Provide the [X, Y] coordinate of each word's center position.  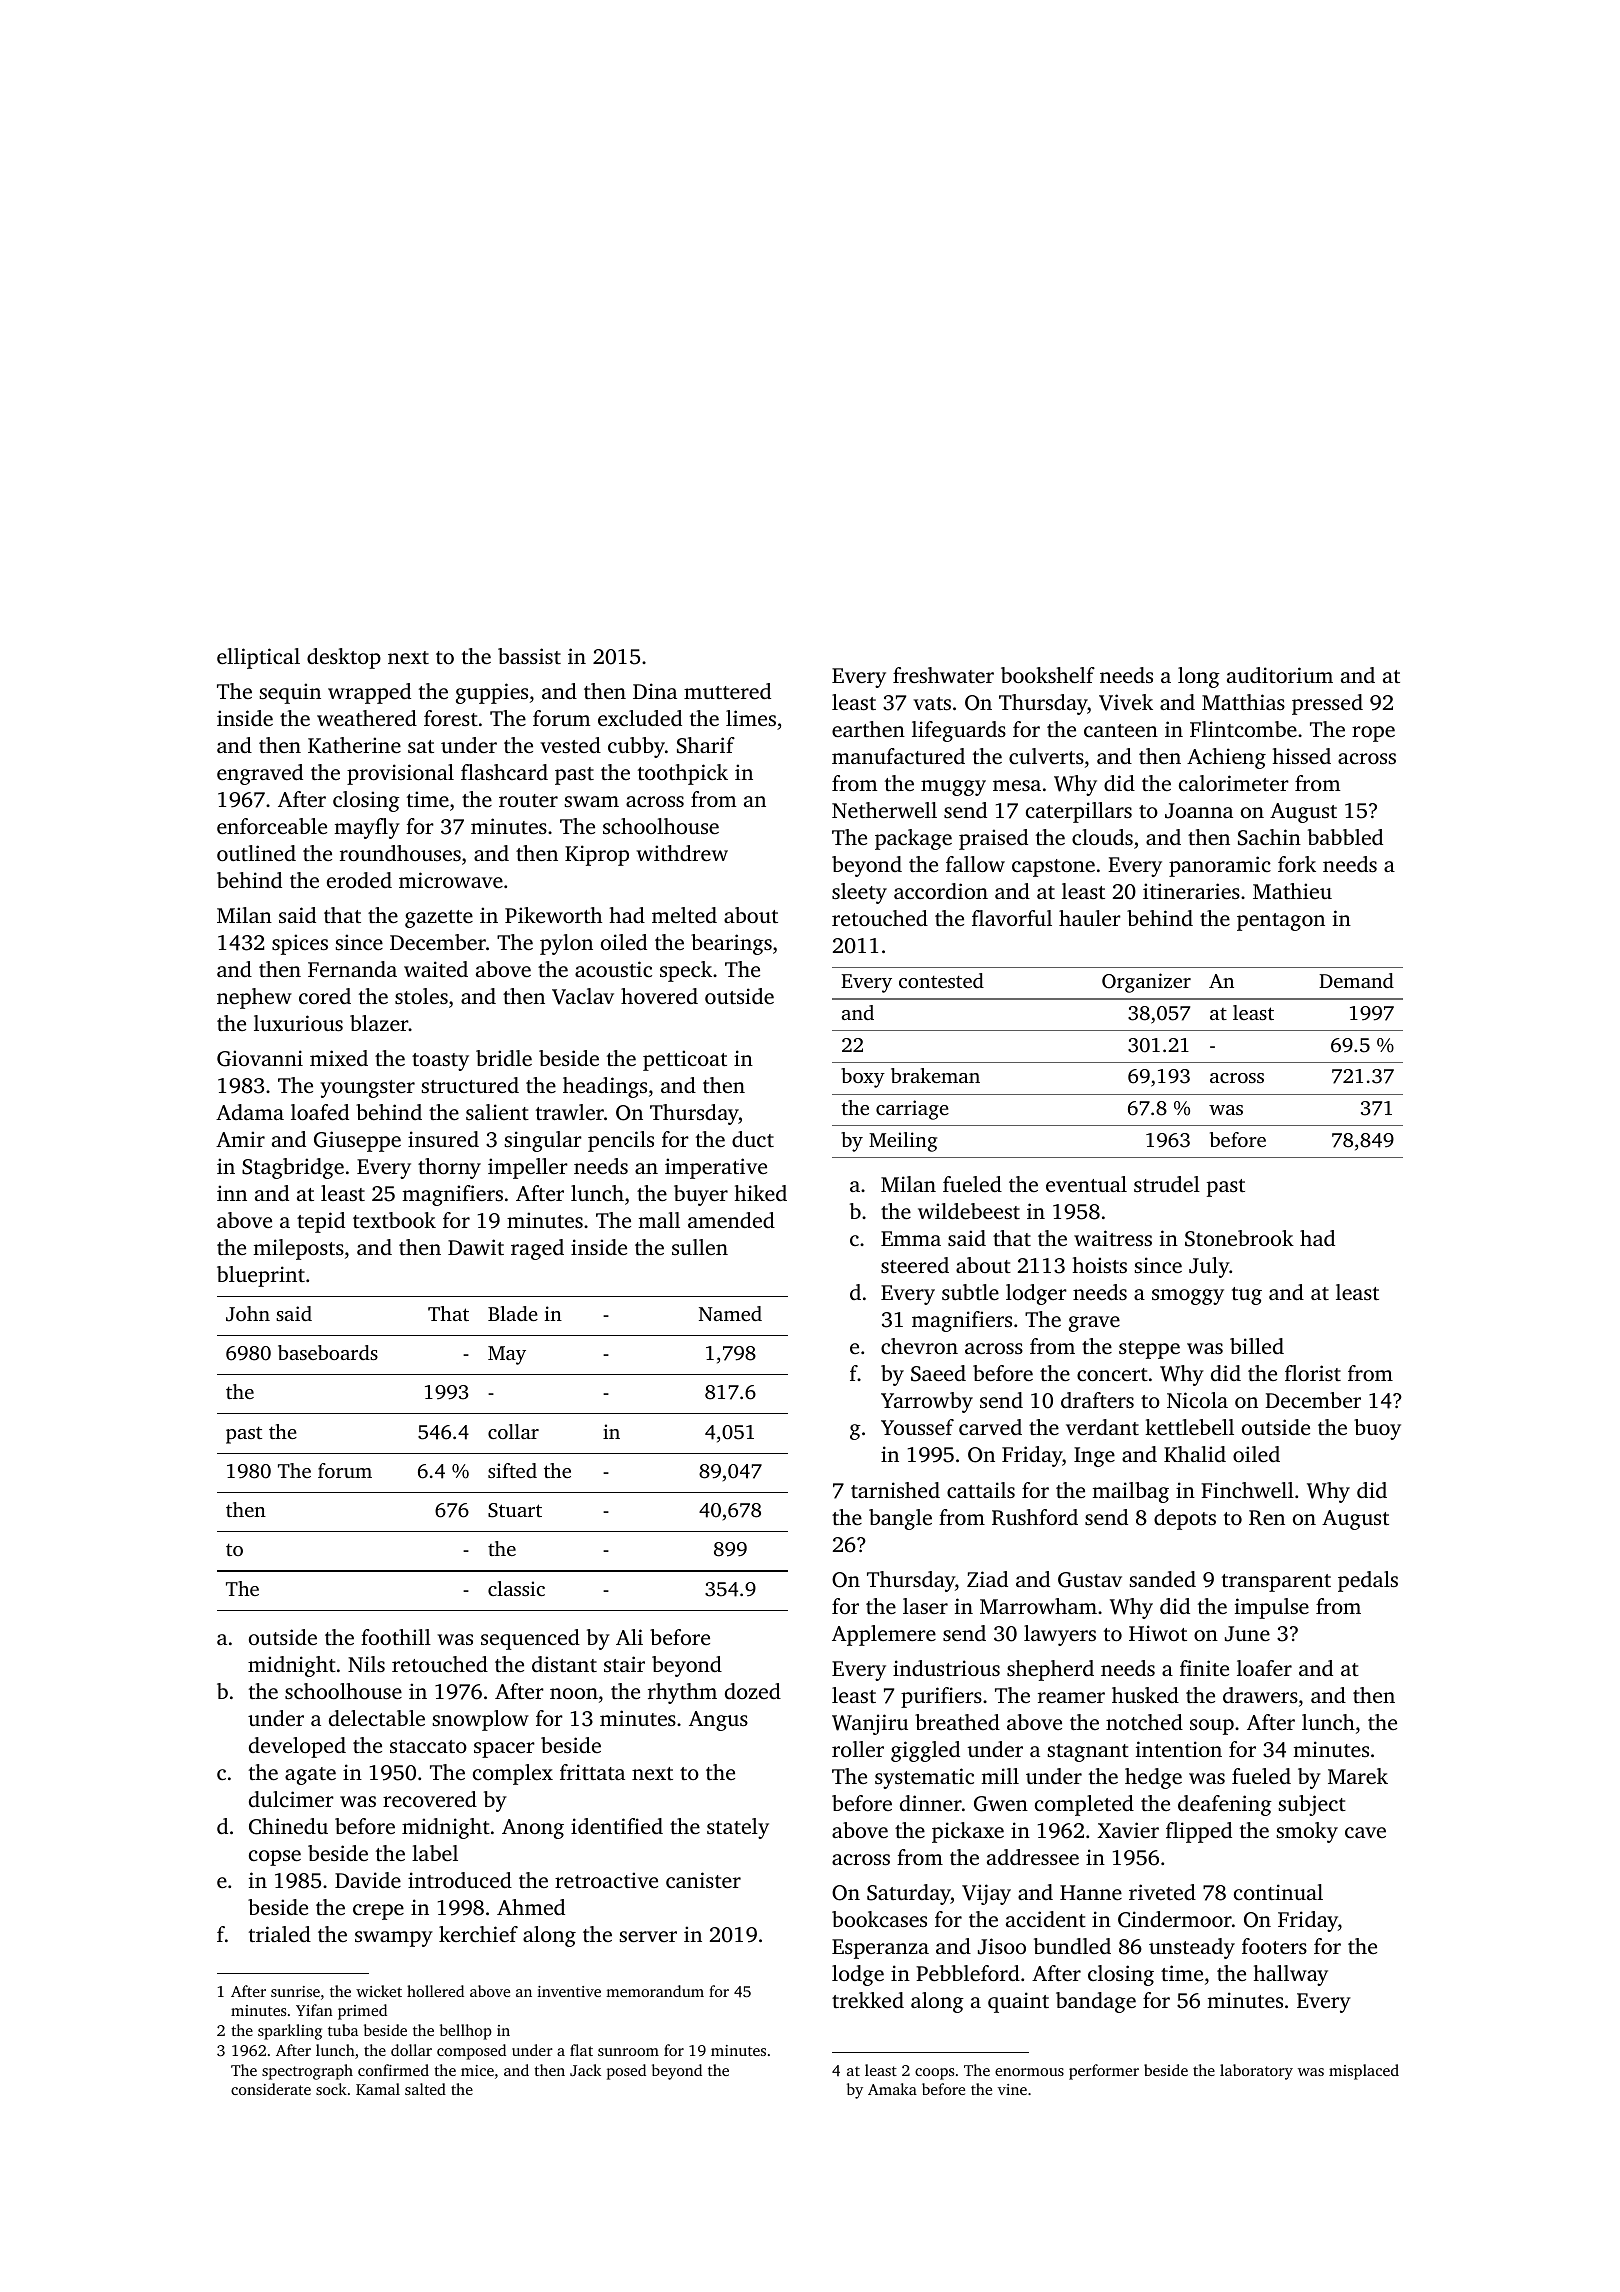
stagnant [1088, 1753]
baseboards [328, 1352]
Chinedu [288, 1826]
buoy [1377, 1429]
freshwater [943, 675]
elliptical [258, 658]
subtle [970, 1292]
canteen [1121, 730]
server [648, 1936]
